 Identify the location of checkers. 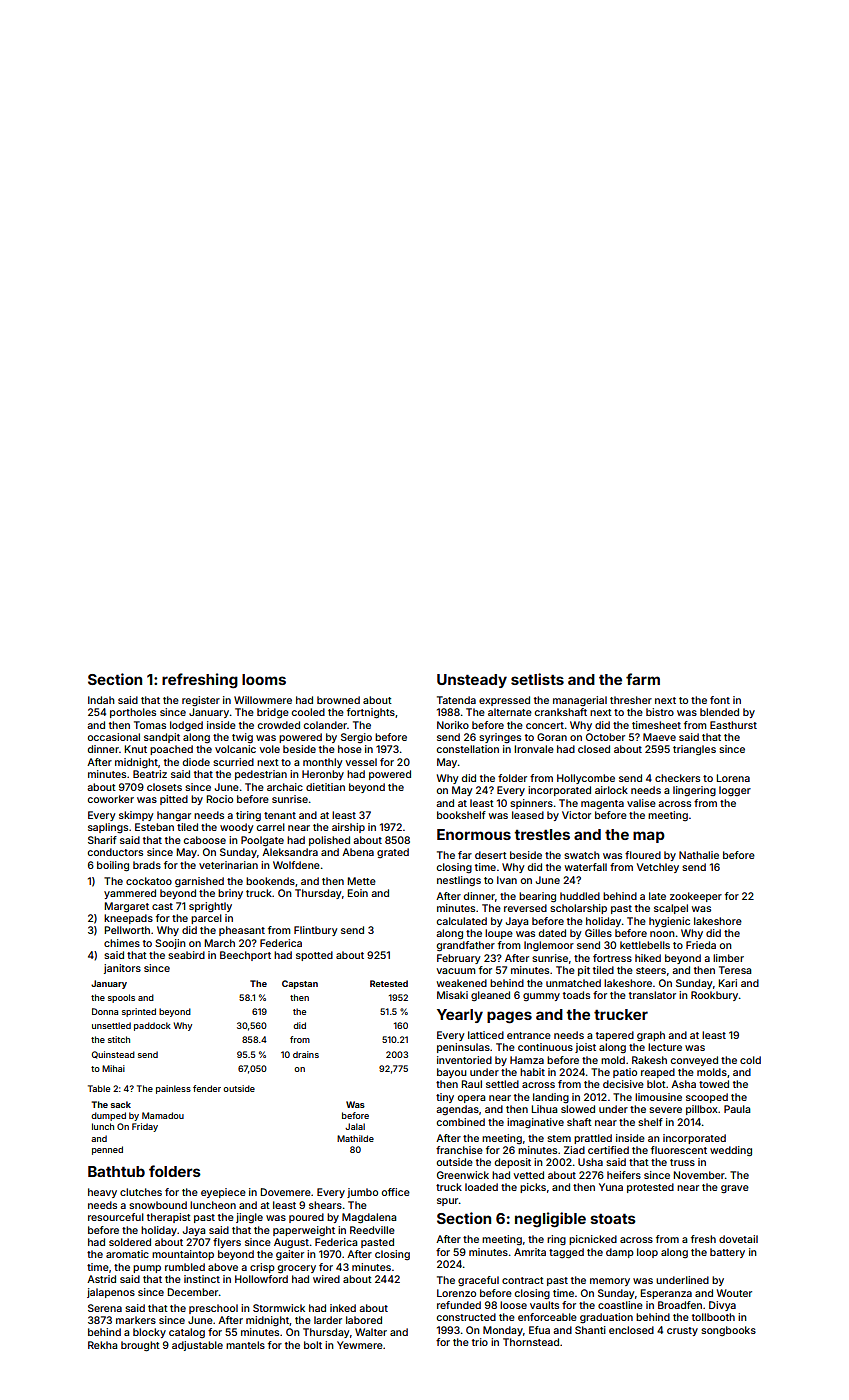
(677, 778).
